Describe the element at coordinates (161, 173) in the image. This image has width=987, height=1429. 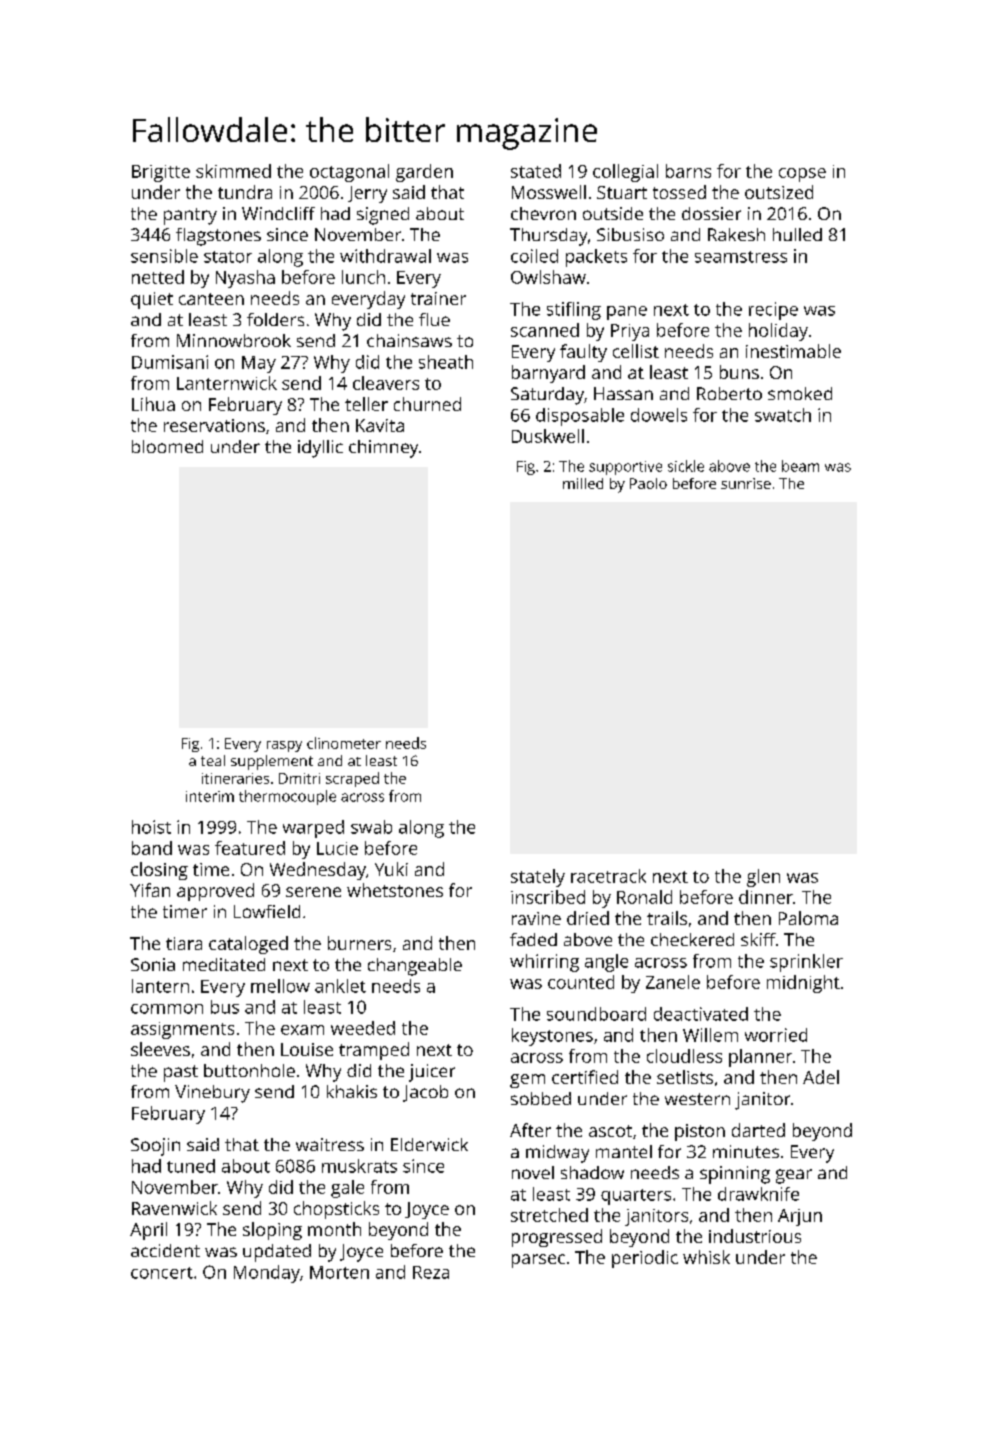
I see `Brigitte` at that location.
